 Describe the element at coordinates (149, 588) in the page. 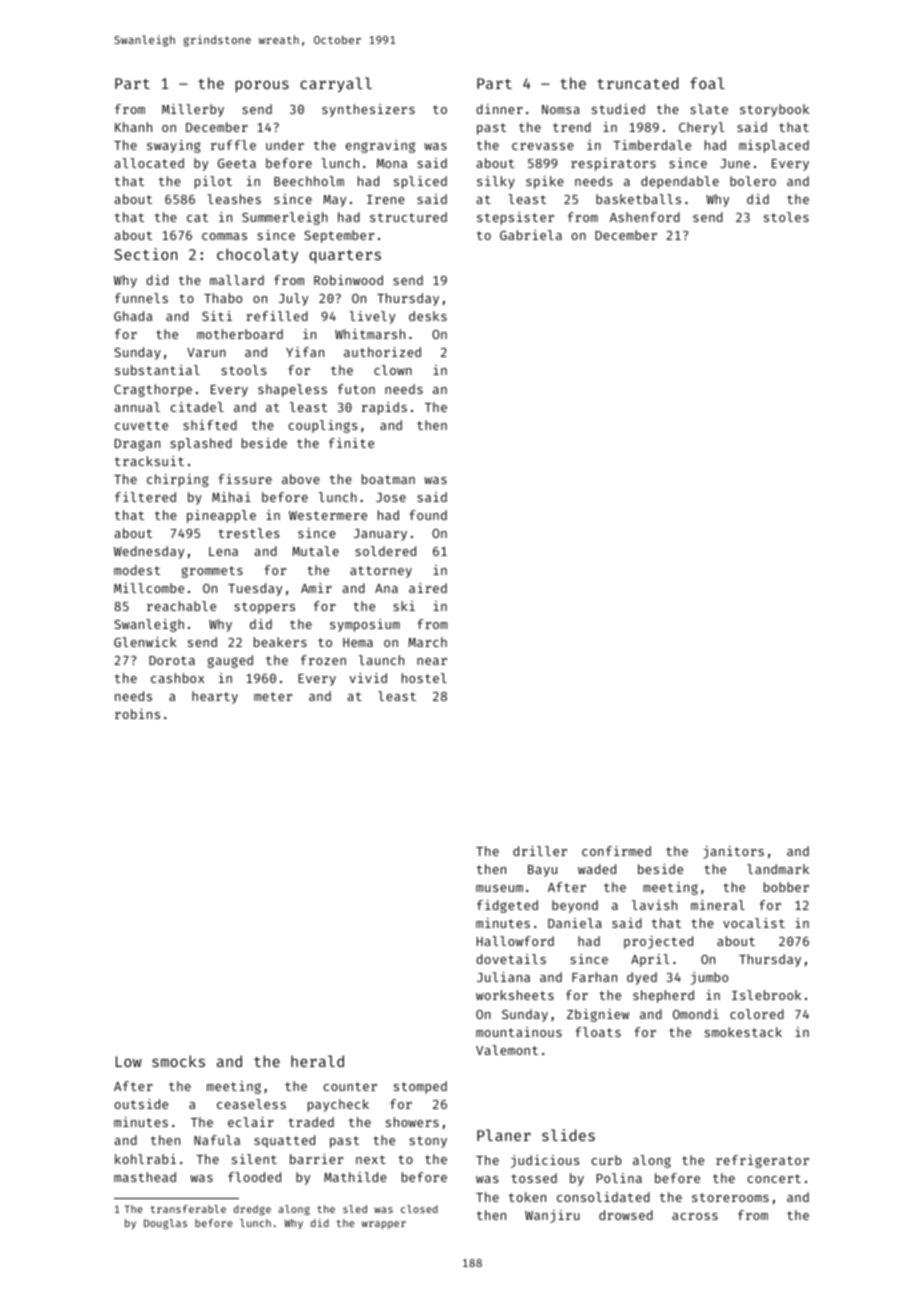

I see `Millcombe` at that location.
